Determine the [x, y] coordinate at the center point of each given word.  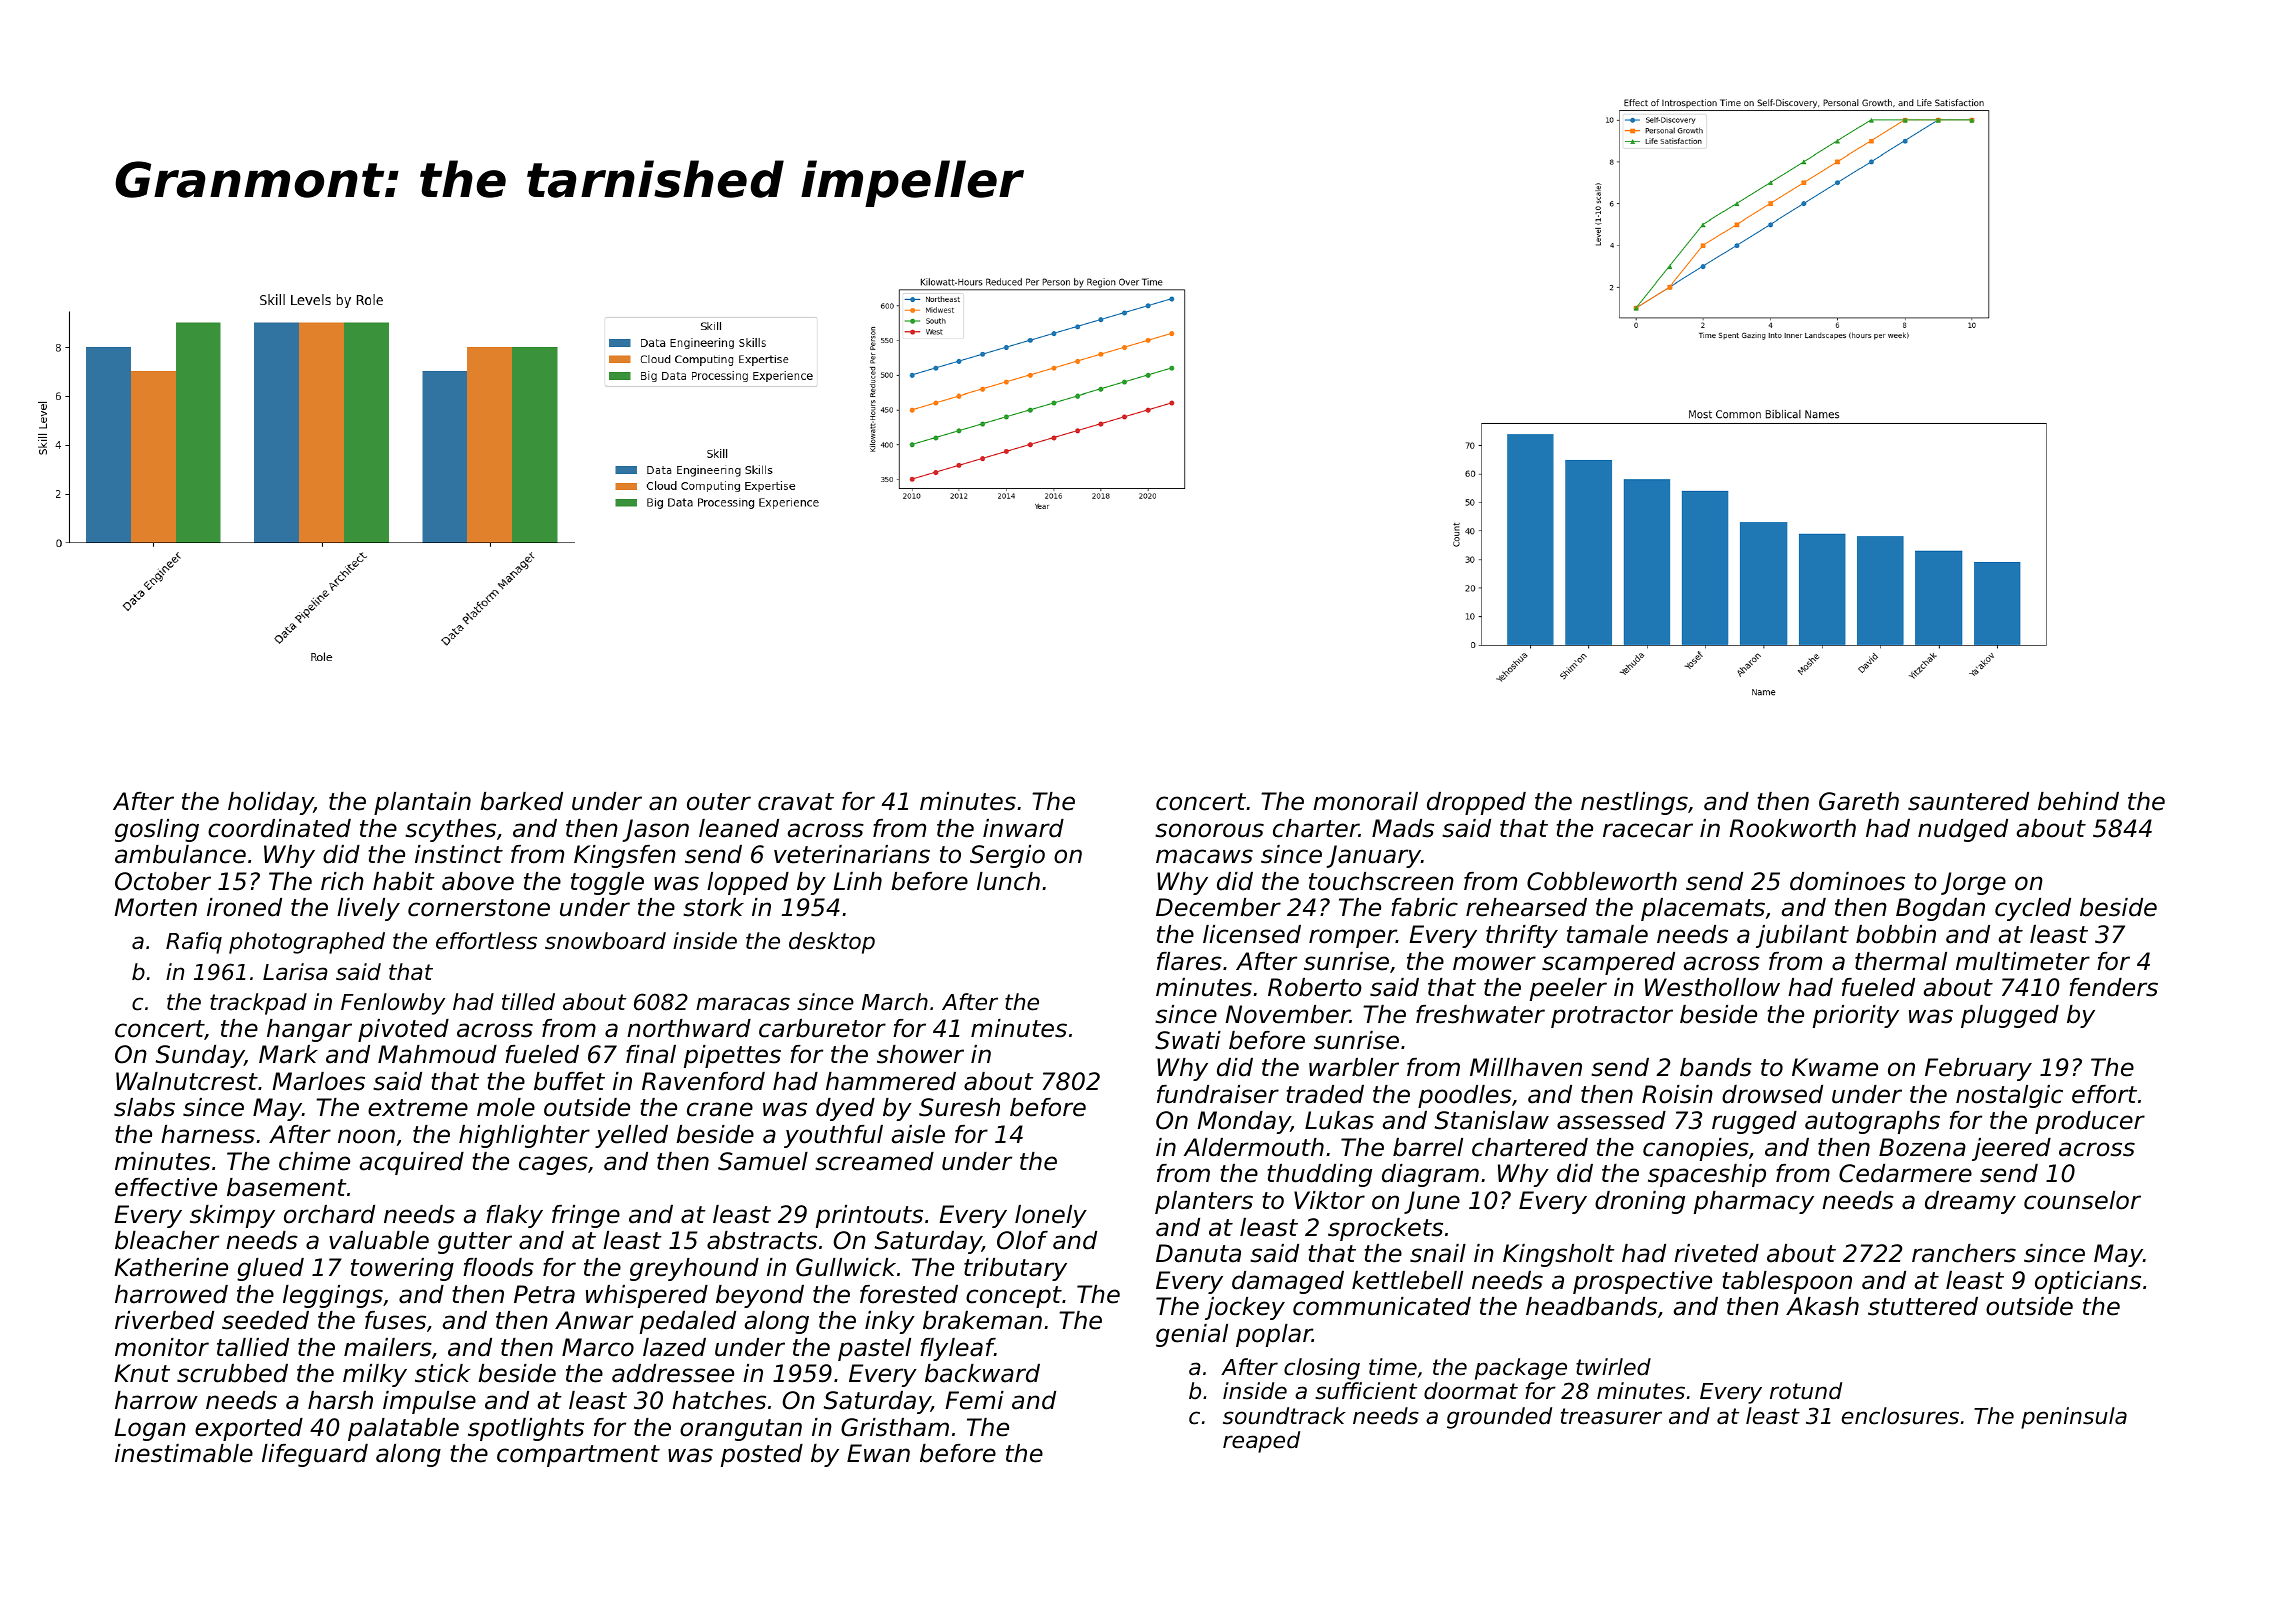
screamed [874, 1161]
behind [2078, 801]
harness [208, 1134]
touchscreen [1381, 881]
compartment [578, 1456]
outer [719, 802]
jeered [2011, 1149]
